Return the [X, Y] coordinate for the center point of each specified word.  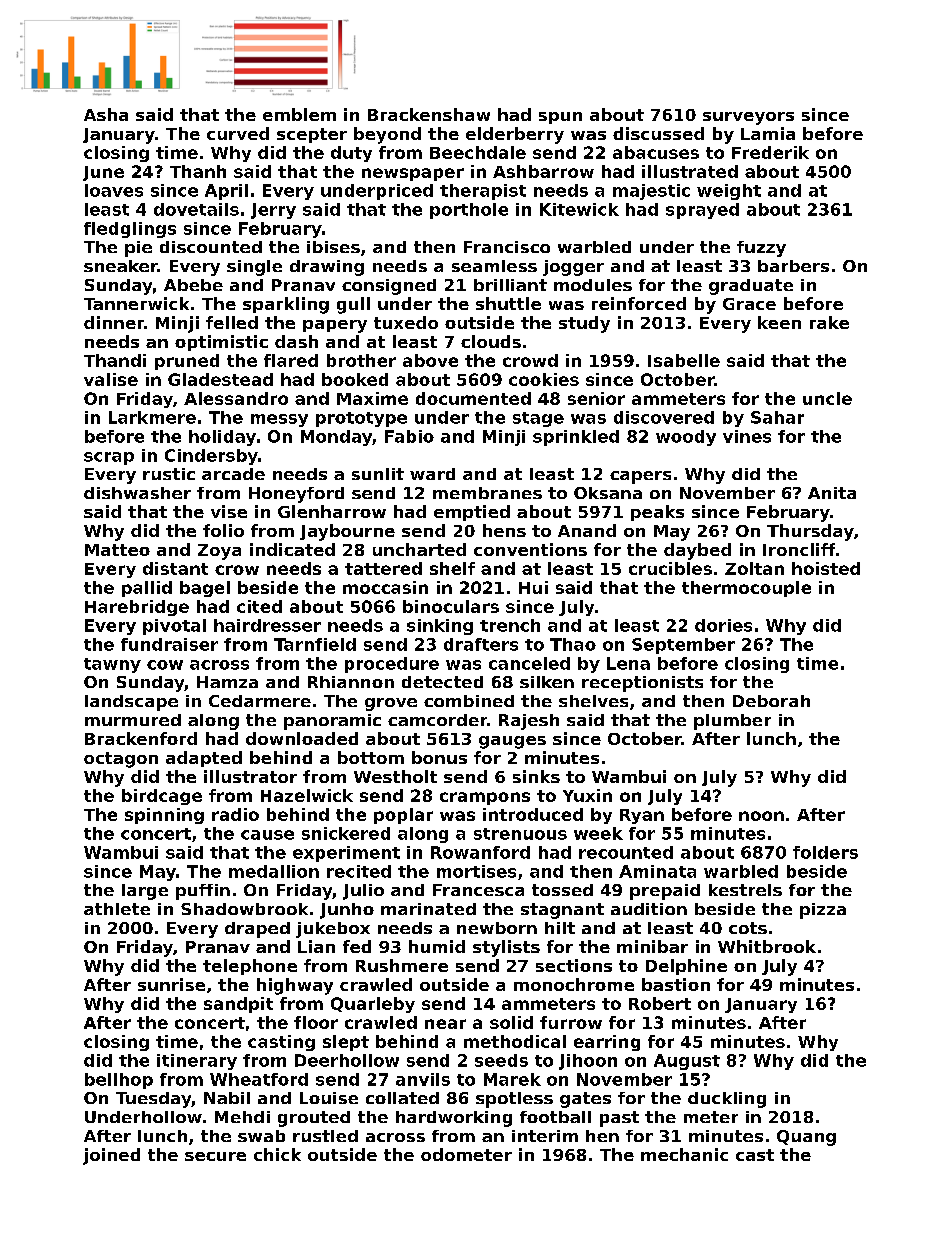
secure [215, 1156]
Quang [806, 1138]
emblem [299, 114]
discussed [658, 133]
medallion [274, 871]
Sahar [777, 417]
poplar [403, 816]
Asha [106, 114]
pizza [823, 911]
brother [361, 360]
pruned [187, 362]
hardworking [454, 1119]
